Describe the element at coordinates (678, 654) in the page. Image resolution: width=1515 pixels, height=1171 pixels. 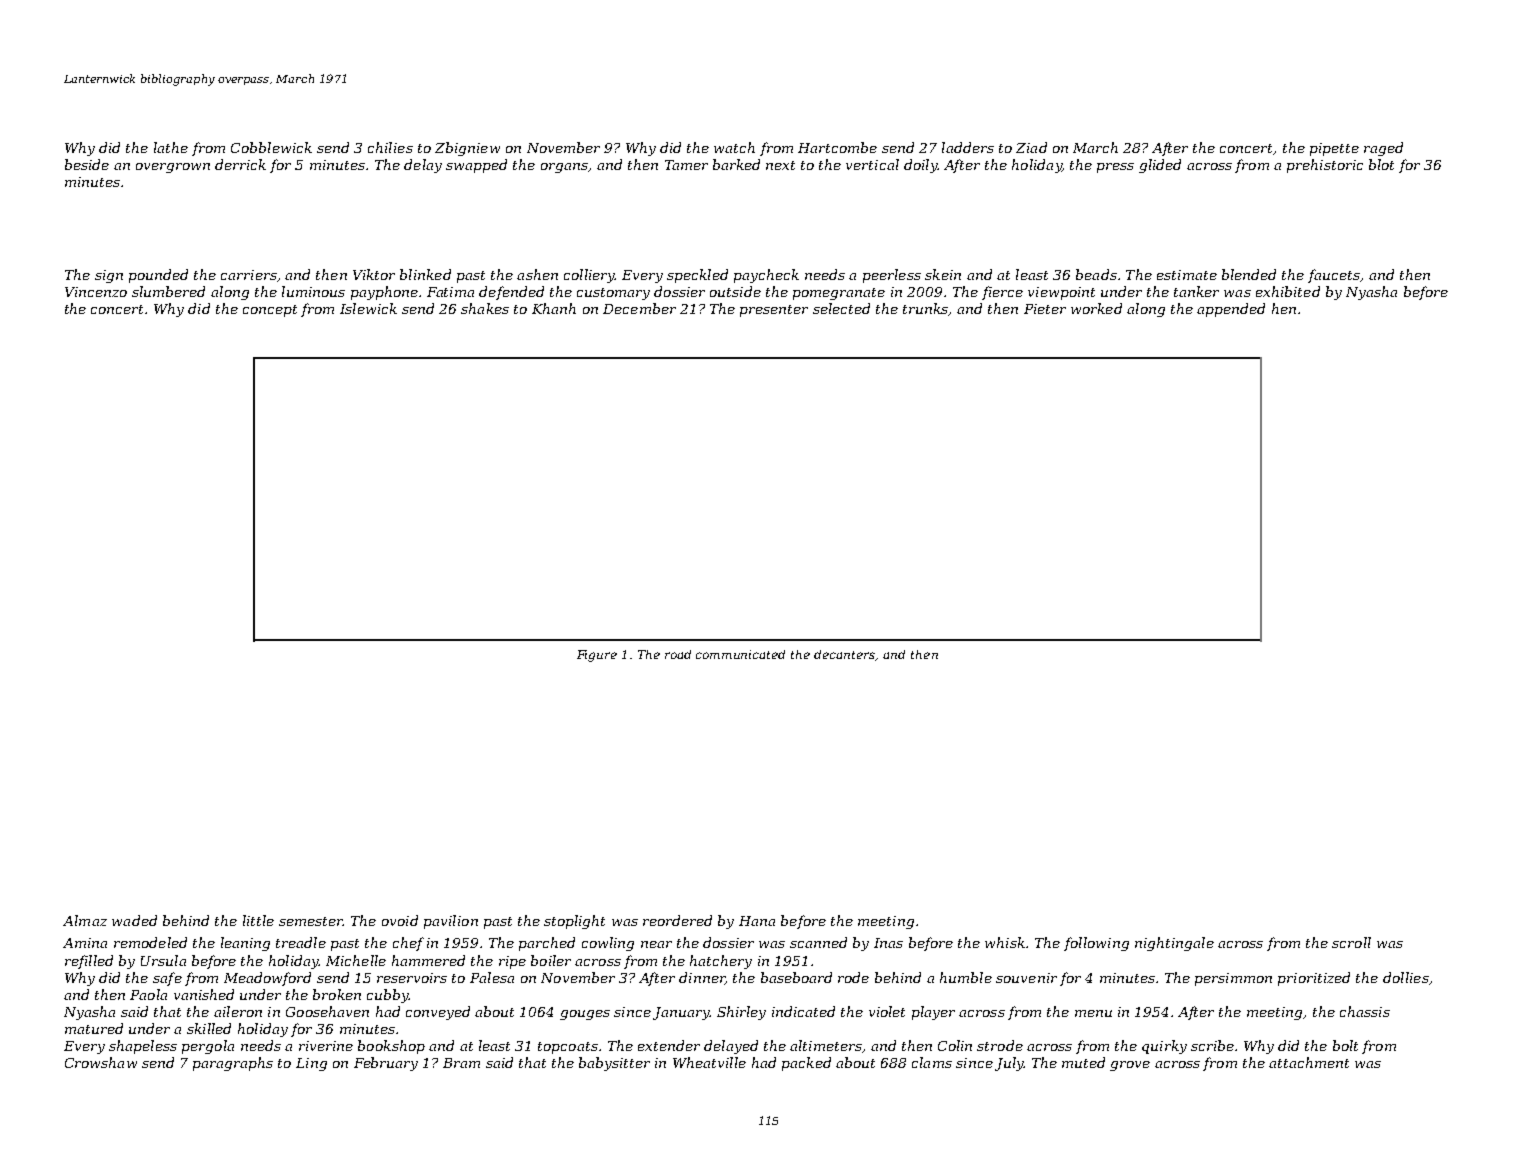
I see `road` at that location.
